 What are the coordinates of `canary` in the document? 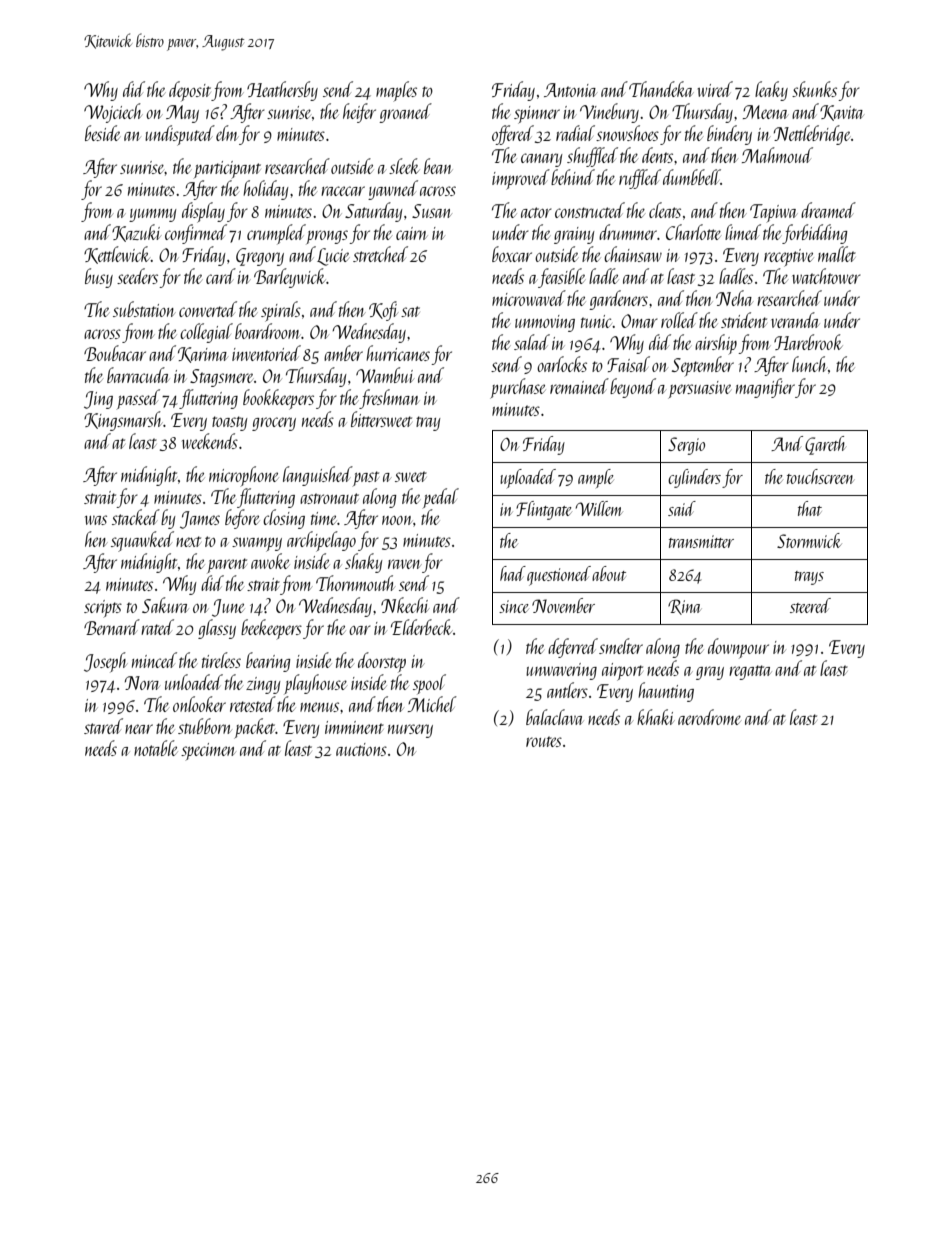 It's located at (541, 160).
